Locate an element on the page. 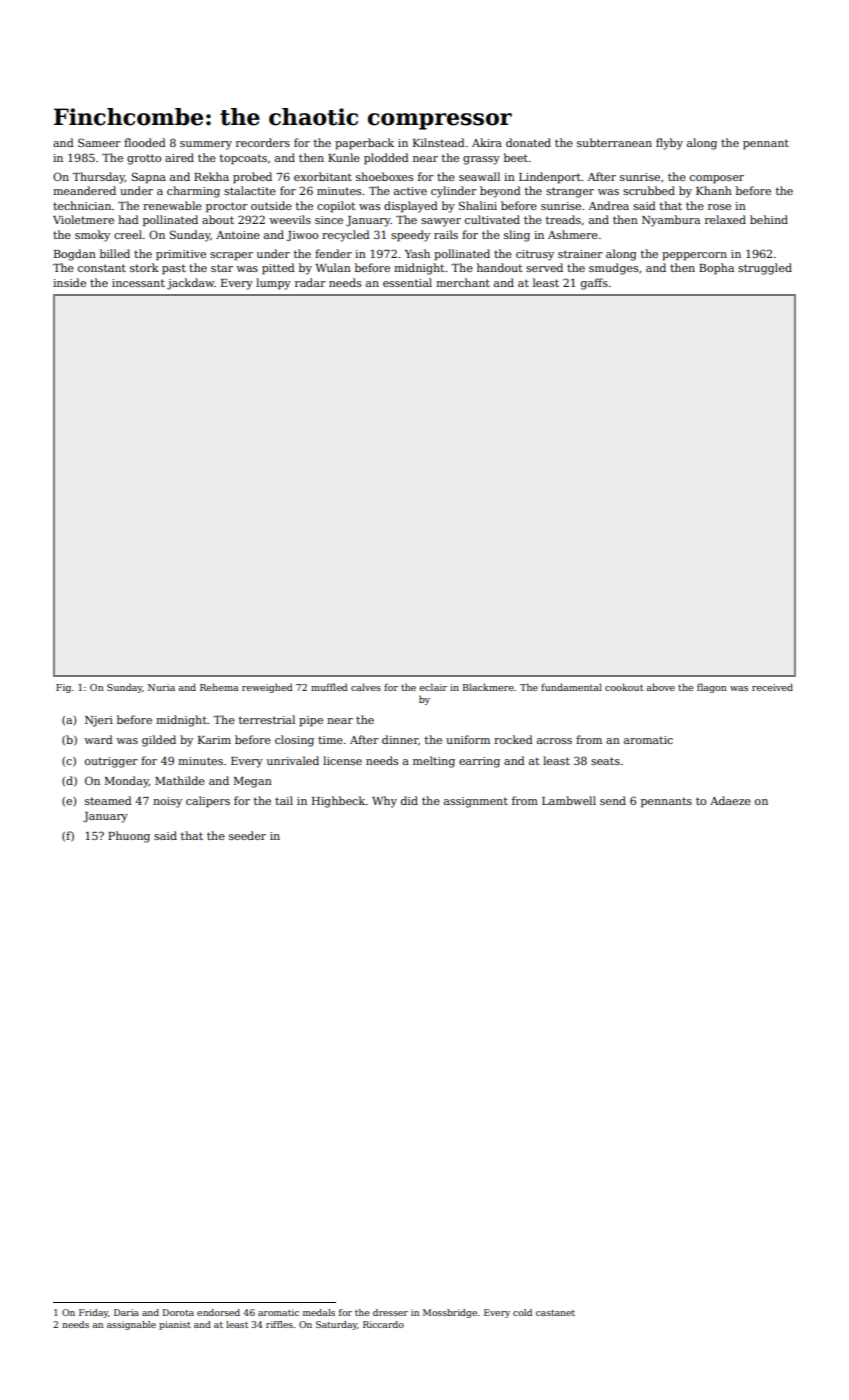 This page has width=849, height=1400. Dorota is located at coordinates (178, 1312).
